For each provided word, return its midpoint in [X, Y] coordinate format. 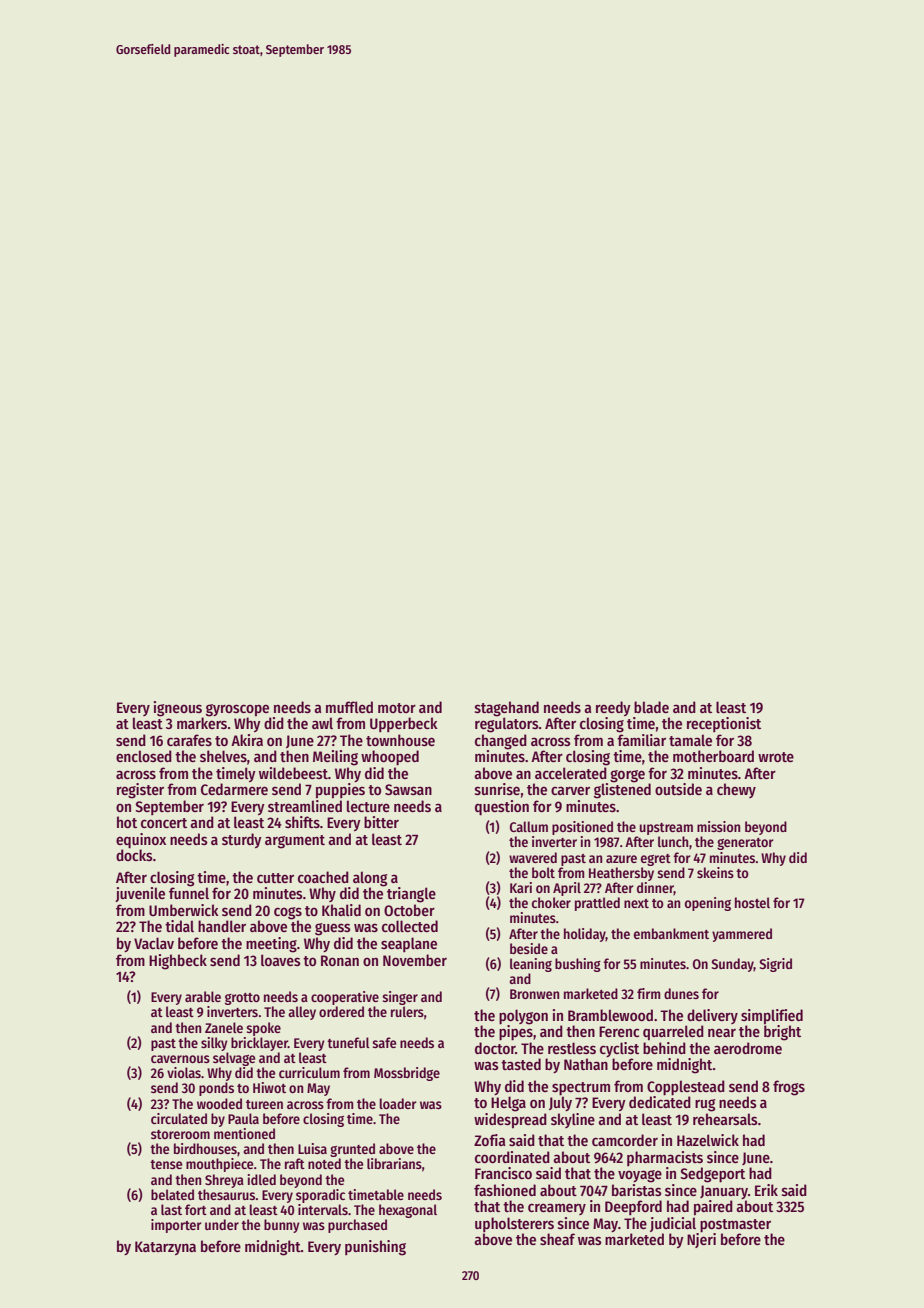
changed [501, 742]
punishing [375, 1248]
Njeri [701, 1240]
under [222, 1224]
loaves [281, 960]
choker [551, 902]
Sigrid [776, 965]
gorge [627, 776]
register [140, 791]
